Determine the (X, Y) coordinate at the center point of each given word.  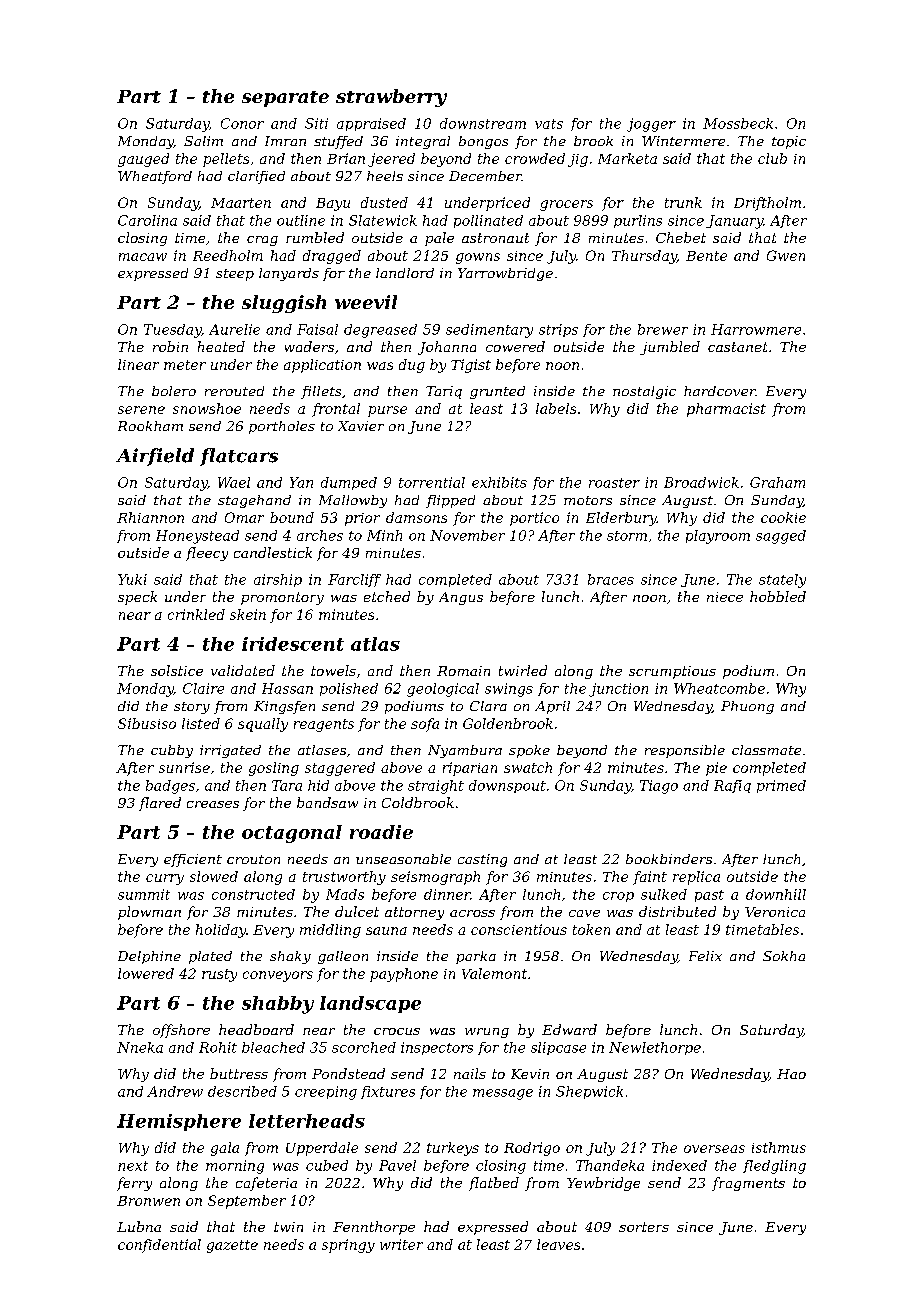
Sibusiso (147, 723)
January (734, 222)
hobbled (778, 596)
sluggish (284, 304)
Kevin (530, 1074)
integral (423, 142)
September (247, 1202)
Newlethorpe (655, 1048)
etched (387, 596)
